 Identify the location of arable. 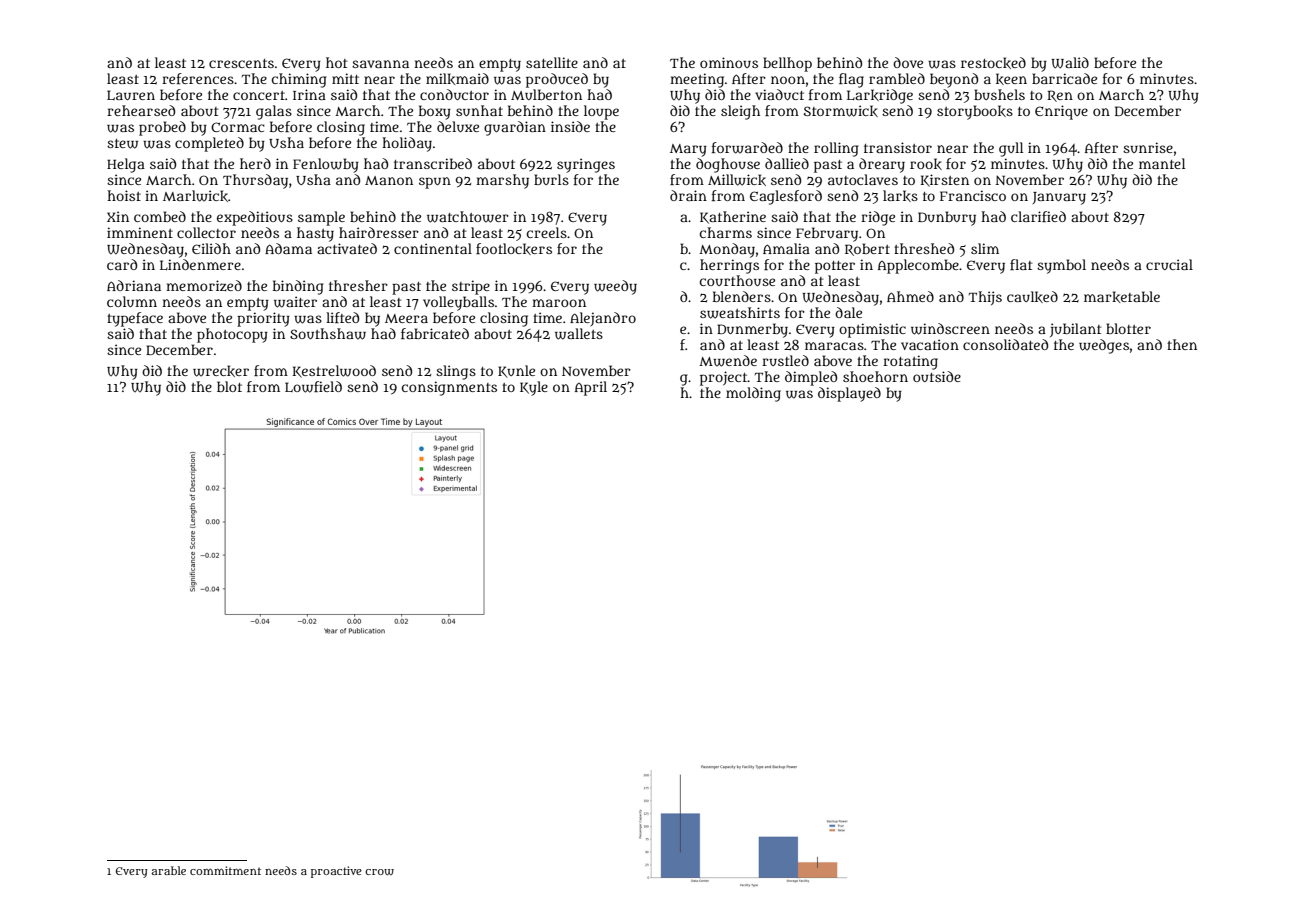
(169, 870).
